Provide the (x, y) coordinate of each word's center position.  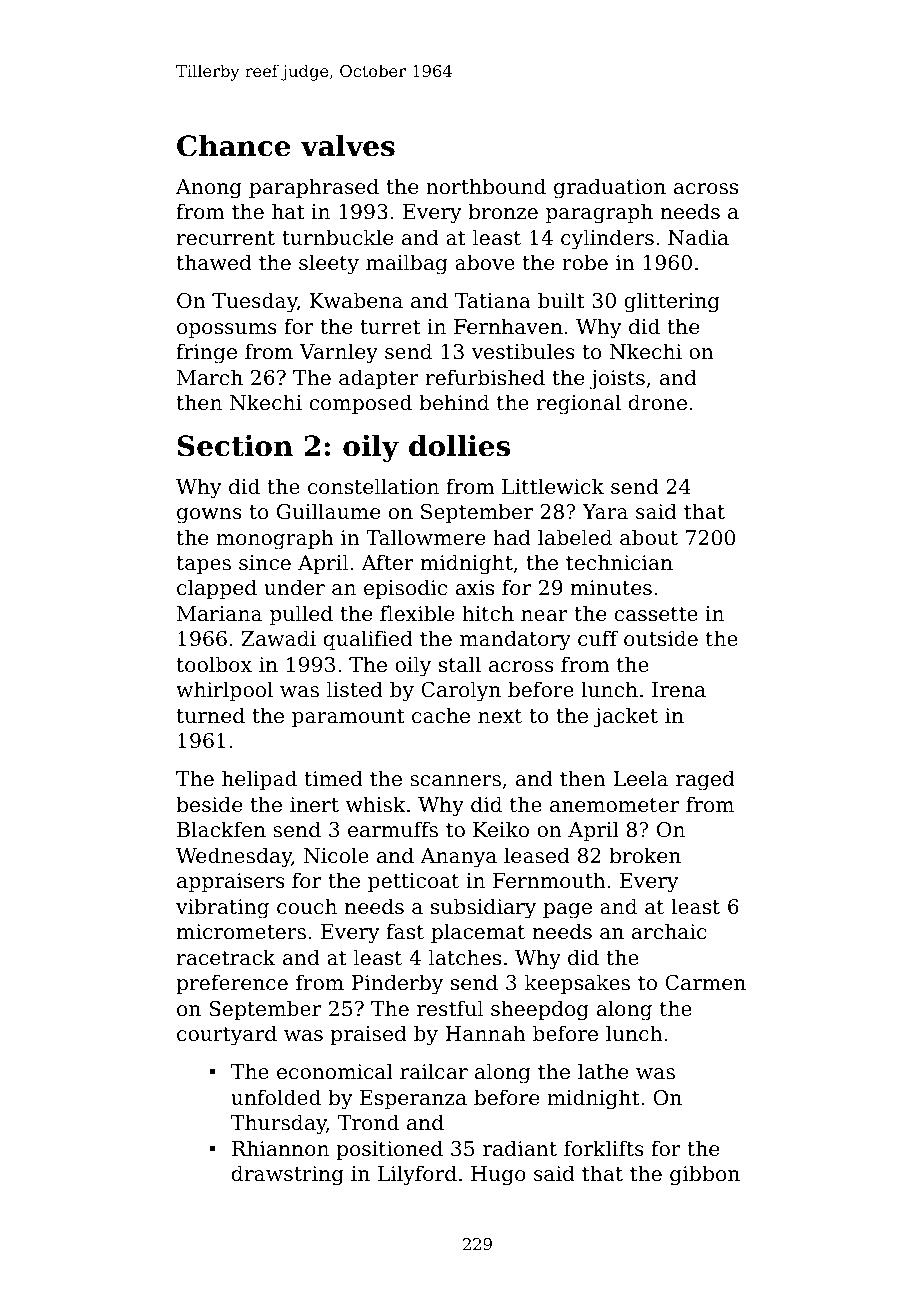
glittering (672, 302)
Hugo (498, 1176)
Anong (209, 189)
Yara (605, 512)
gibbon (705, 1175)
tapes (204, 565)
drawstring (288, 1175)
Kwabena (356, 300)
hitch (488, 613)
